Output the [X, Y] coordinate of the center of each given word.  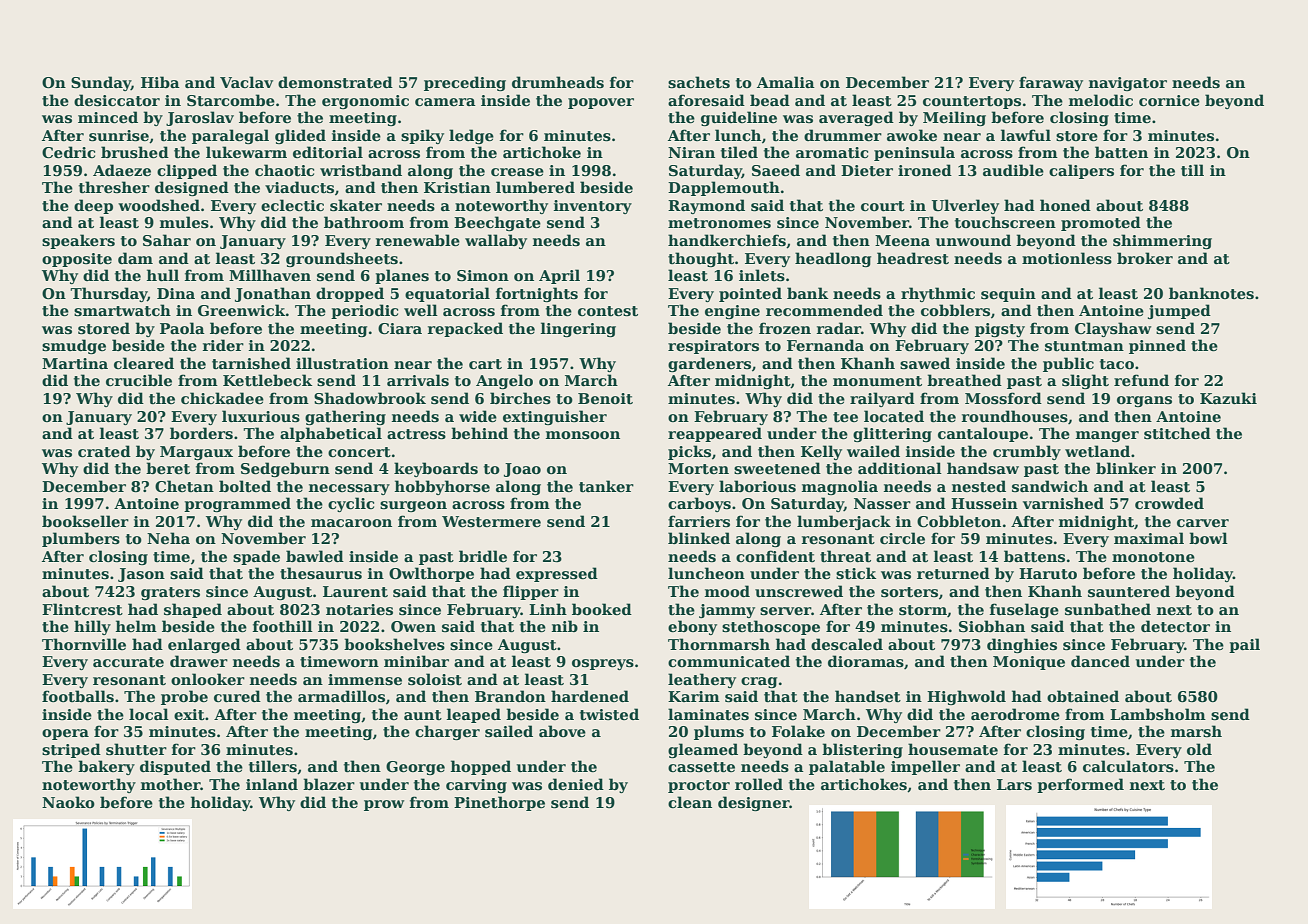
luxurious [261, 416]
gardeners [709, 364]
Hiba [160, 82]
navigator [1128, 84]
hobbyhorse [442, 487]
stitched [1177, 433]
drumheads [558, 82]
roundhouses [1015, 416]
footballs [78, 696]
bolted [245, 486]
